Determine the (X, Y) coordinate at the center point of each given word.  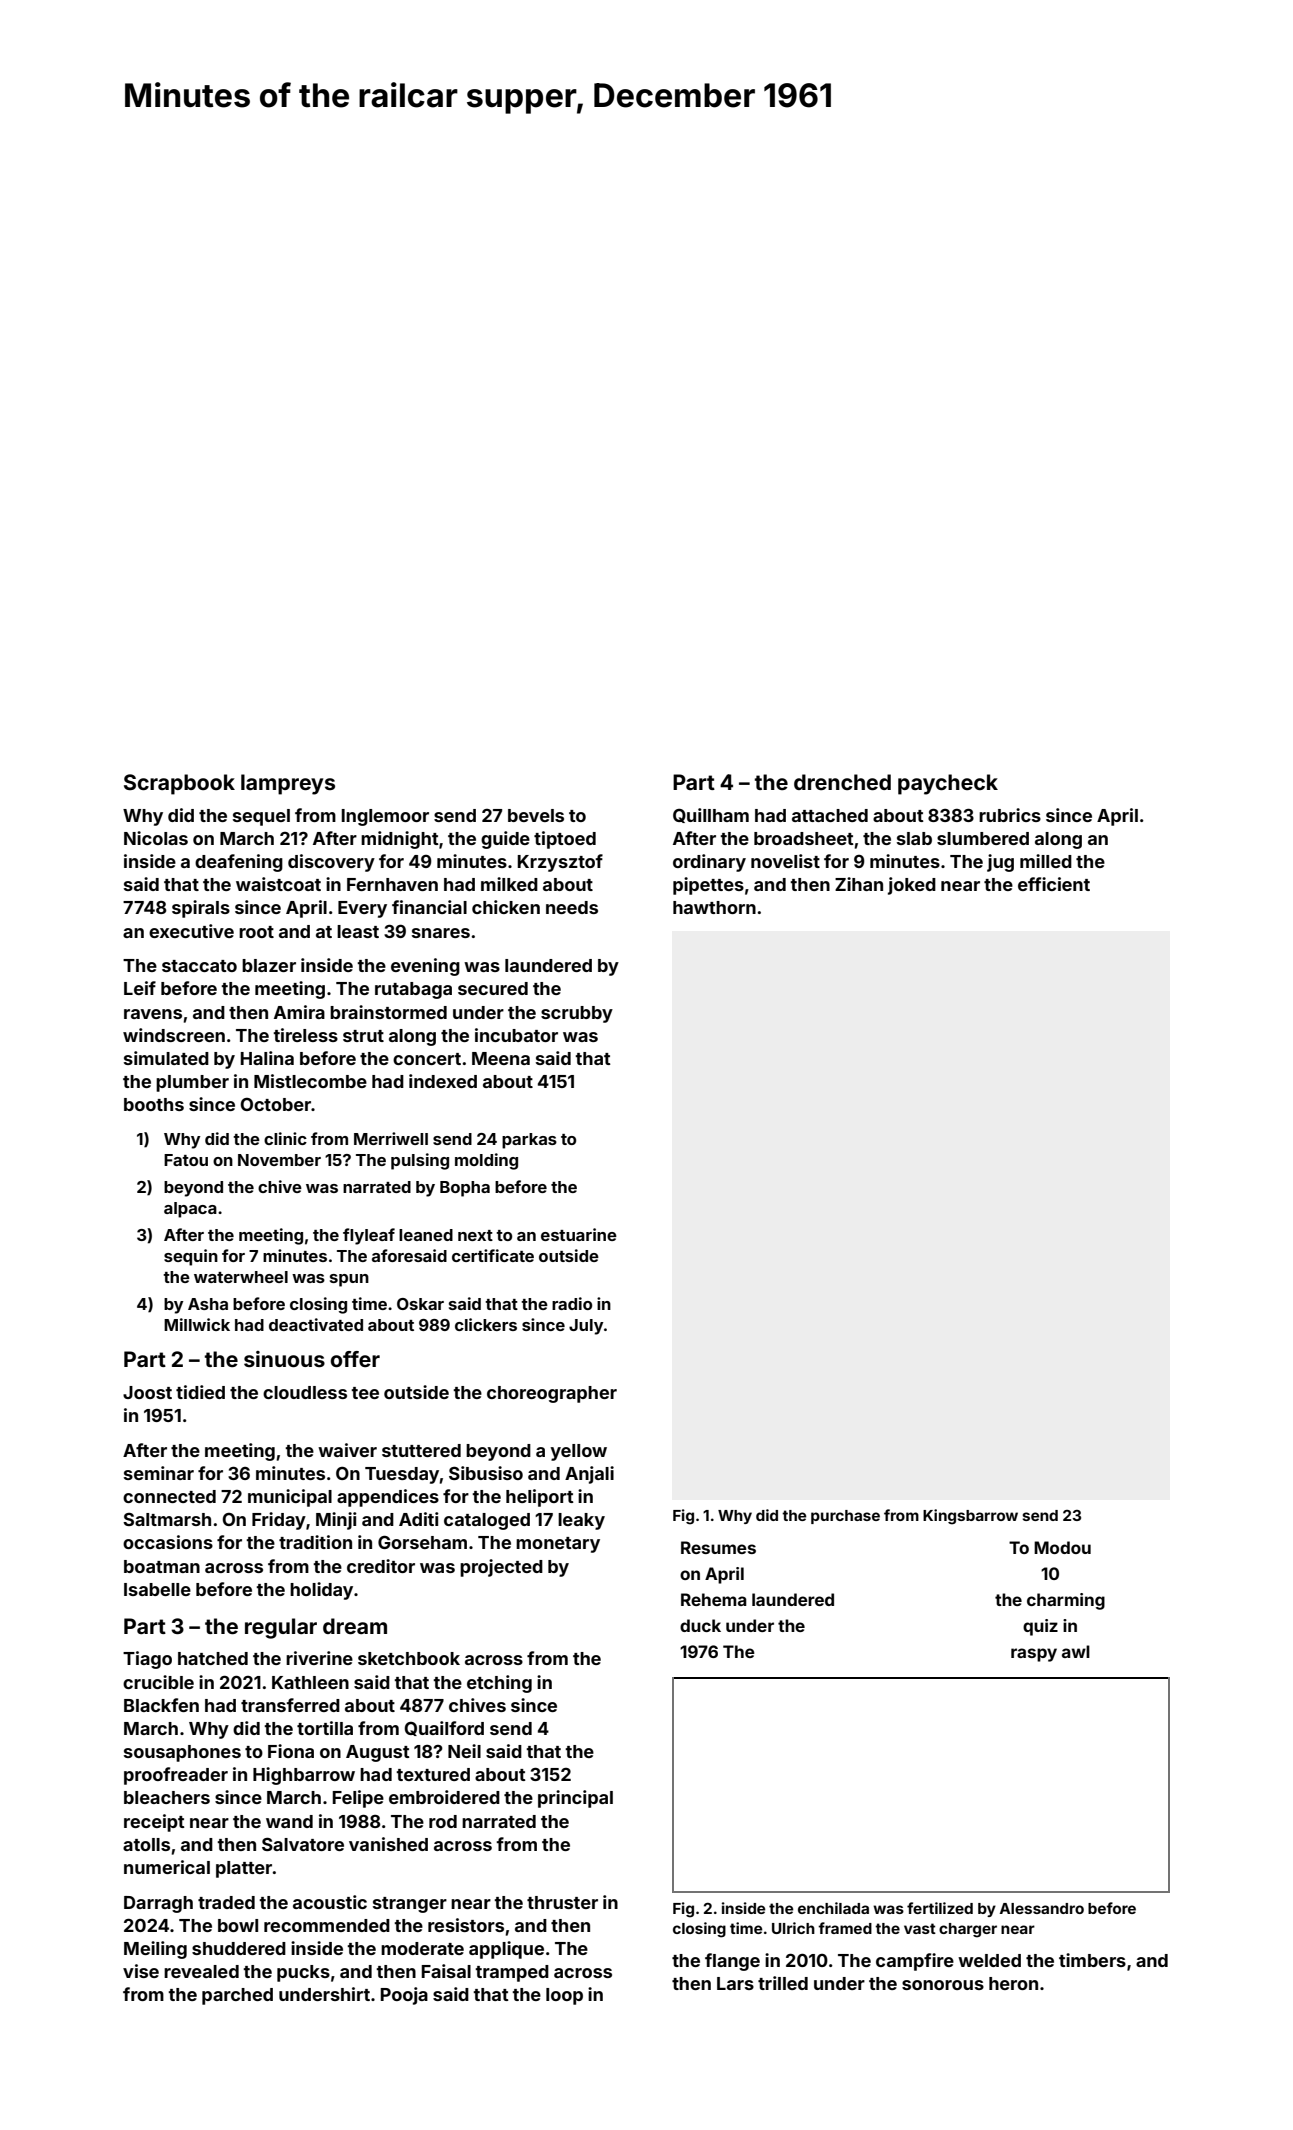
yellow (578, 1452)
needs (572, 907)
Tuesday (402, 1475)
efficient (1054, 884)
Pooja (404, 1996)
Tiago (147, 1660)
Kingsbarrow (970, 1517)
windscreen (174, 1035)
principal (575, 1799)
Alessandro (1042, 1908)
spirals (201, 909)
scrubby (577, 1014)
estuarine (579, 1234)
